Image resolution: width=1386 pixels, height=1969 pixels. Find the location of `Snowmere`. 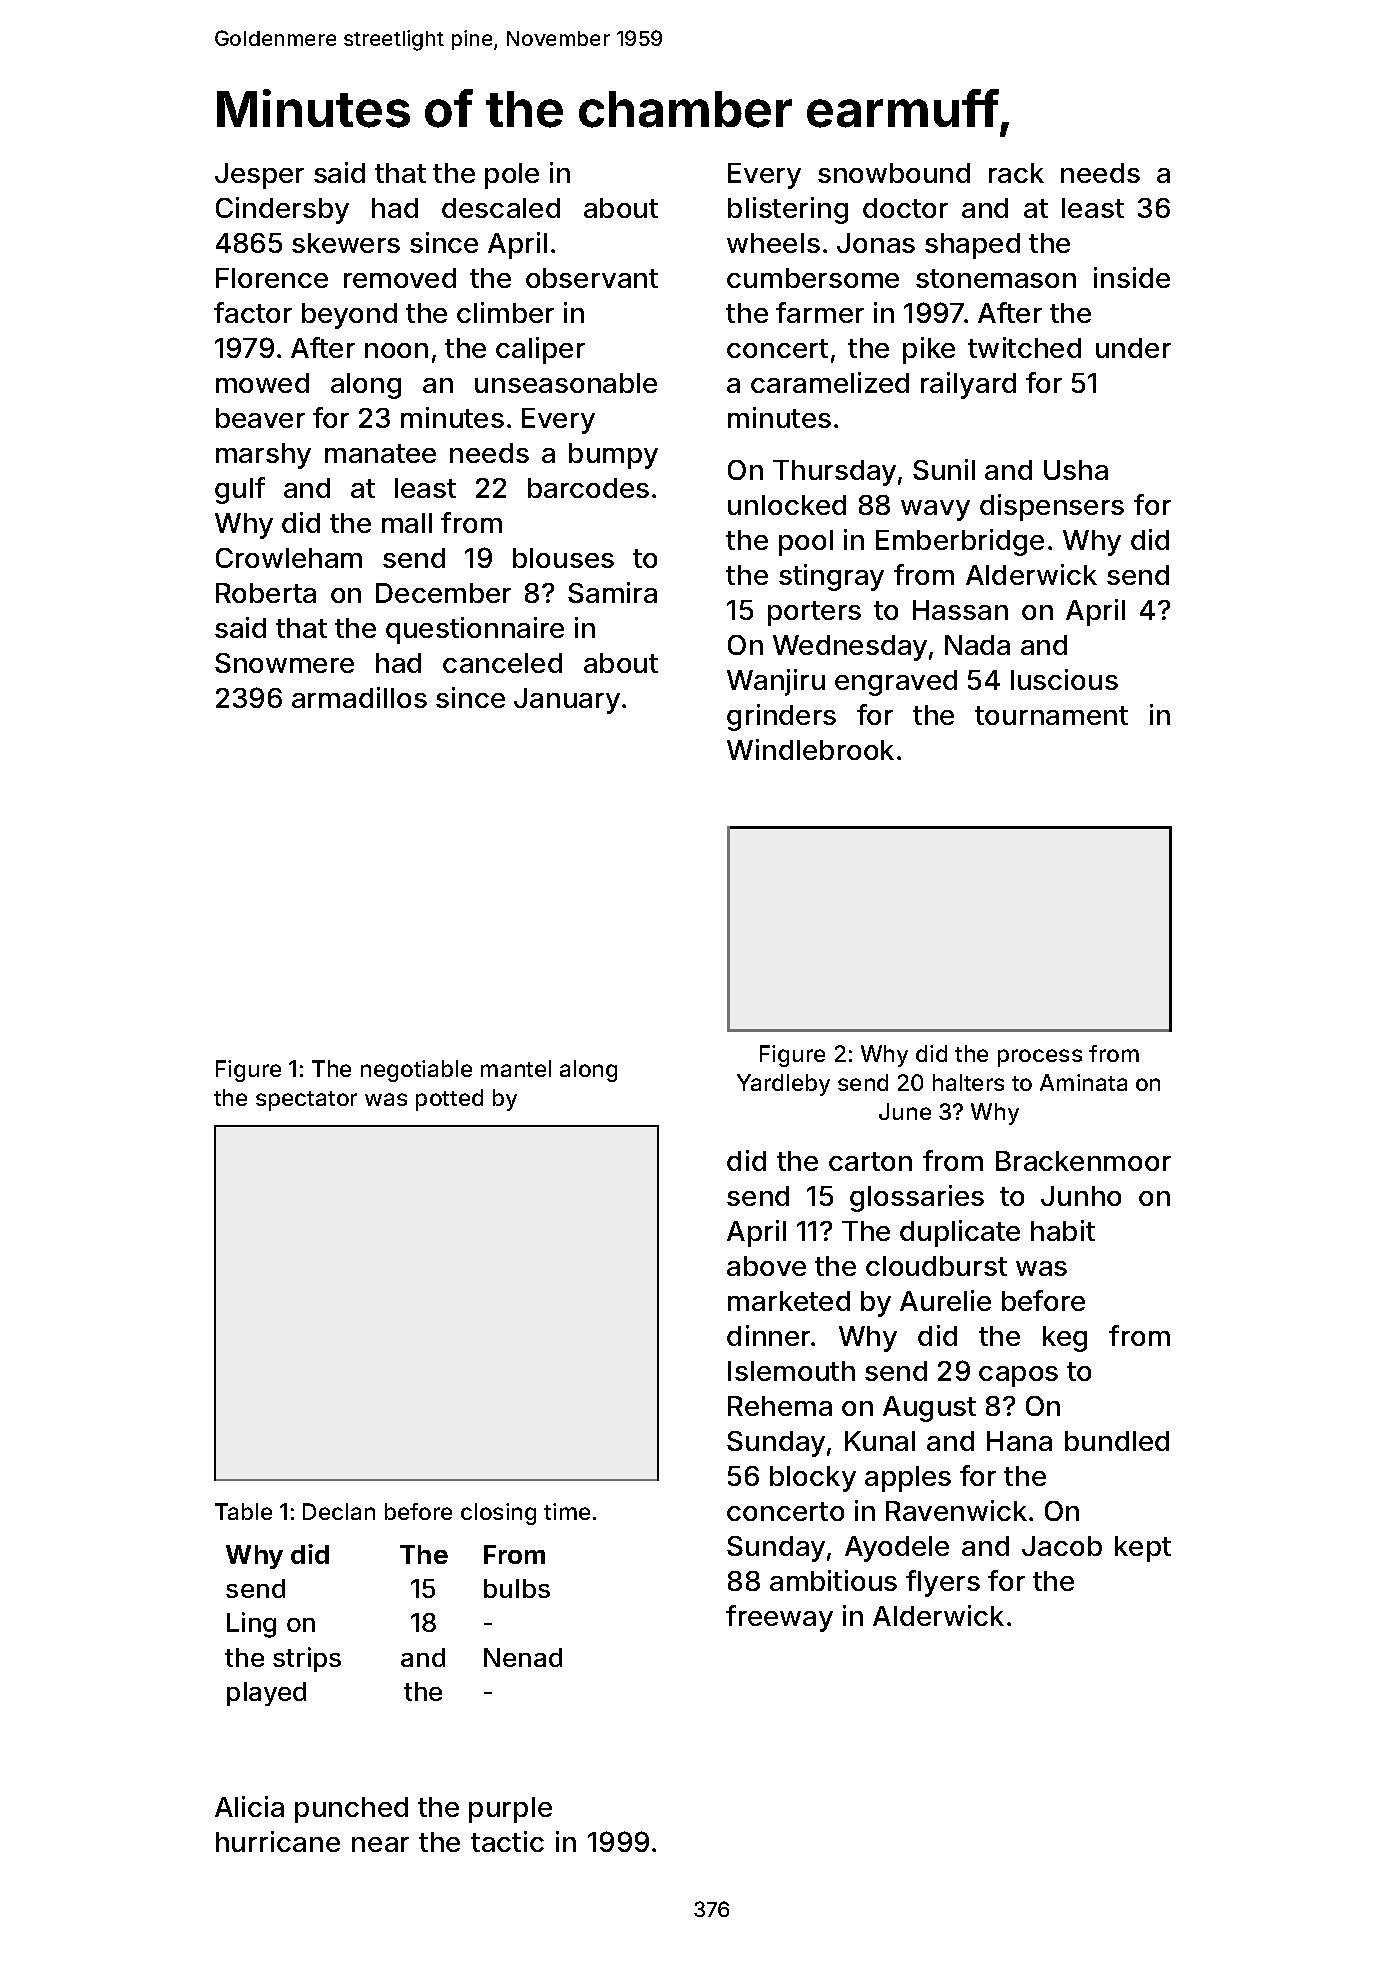

Snowmere is located at coordinates (284, 663).
